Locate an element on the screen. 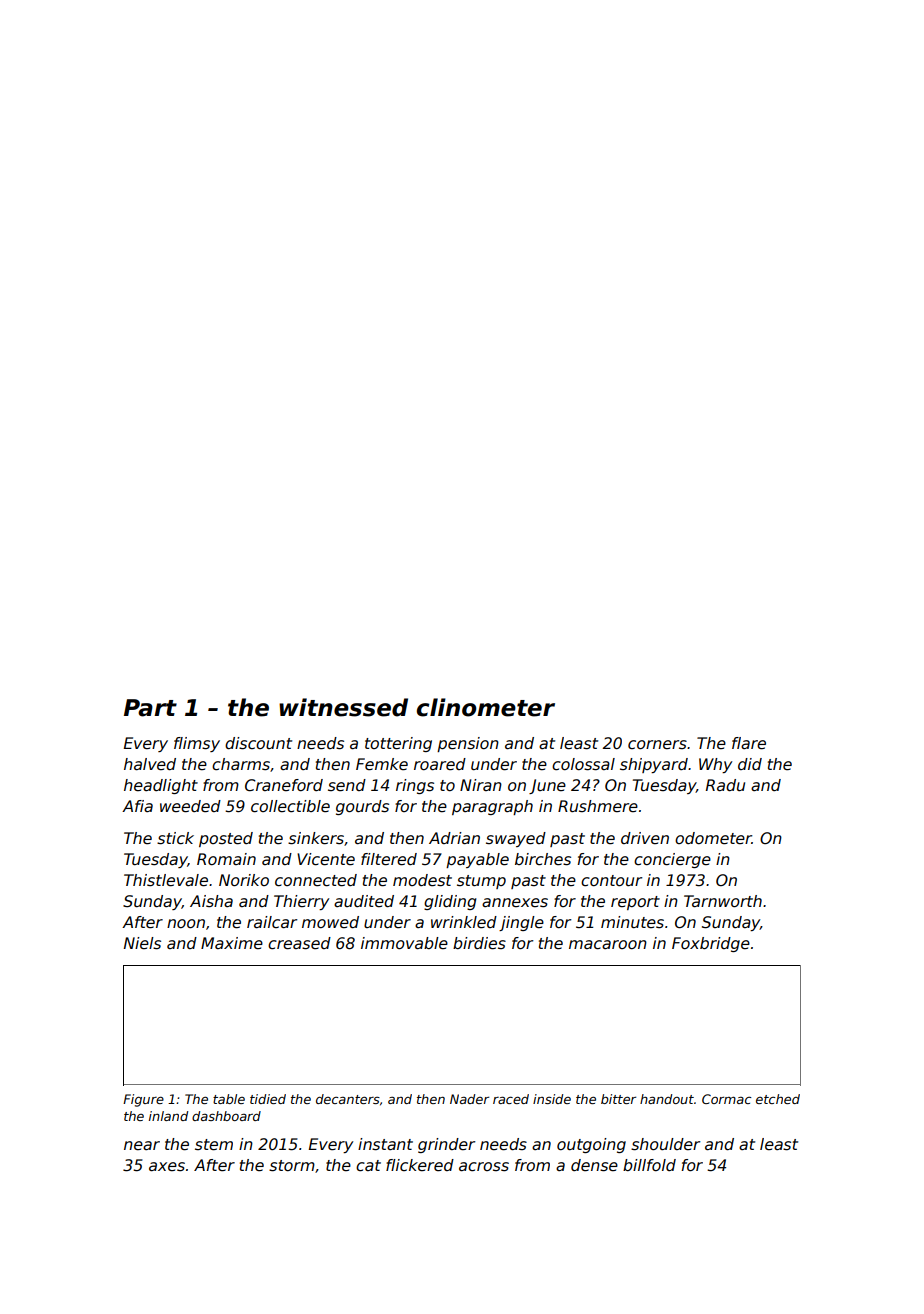 The width and height of the screenshot is (924, 1314). outgoing is located at coordinates (591, 1145).
